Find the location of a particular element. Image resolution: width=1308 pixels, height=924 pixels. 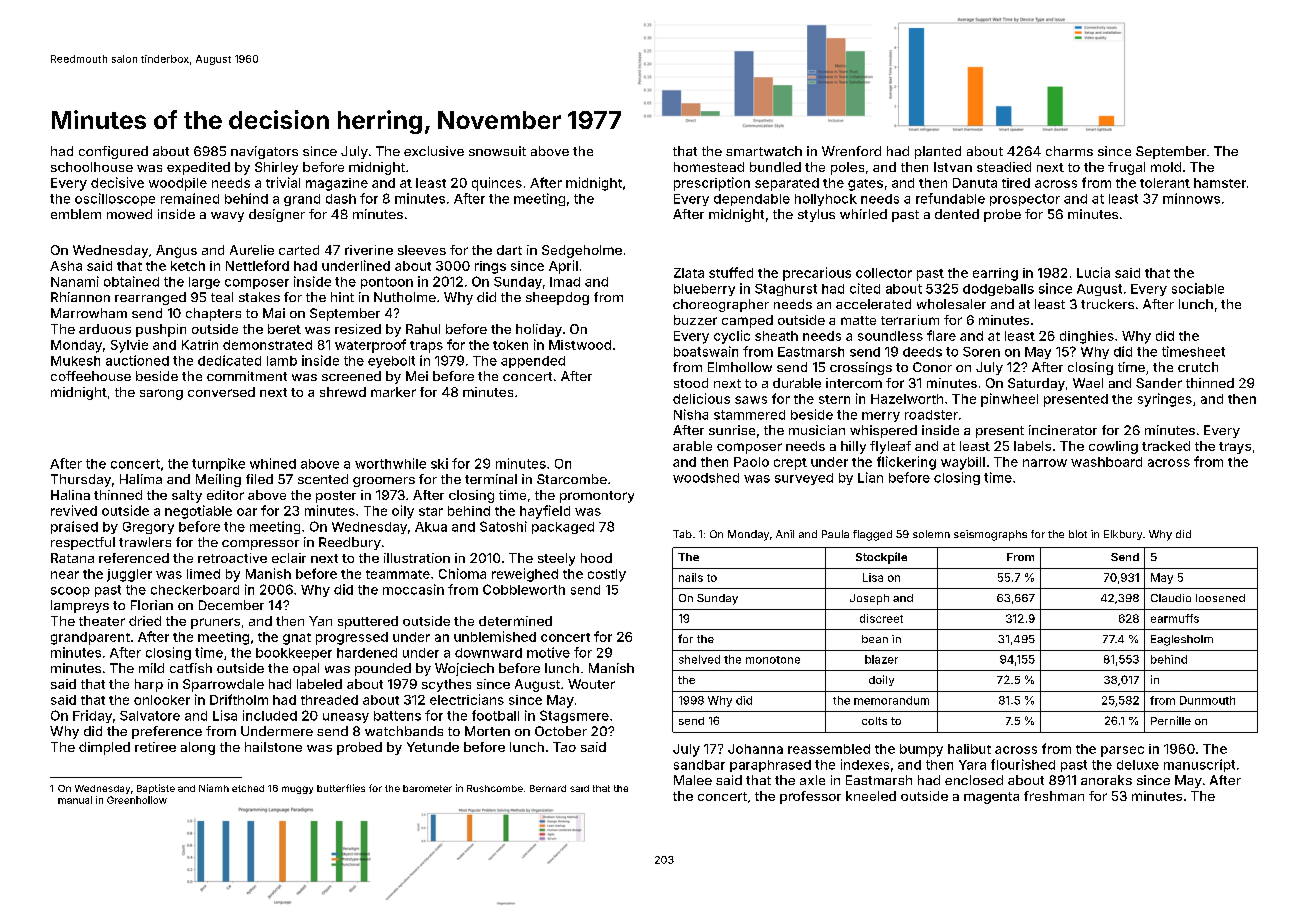

riverine is located at coordinates (369, 250).
